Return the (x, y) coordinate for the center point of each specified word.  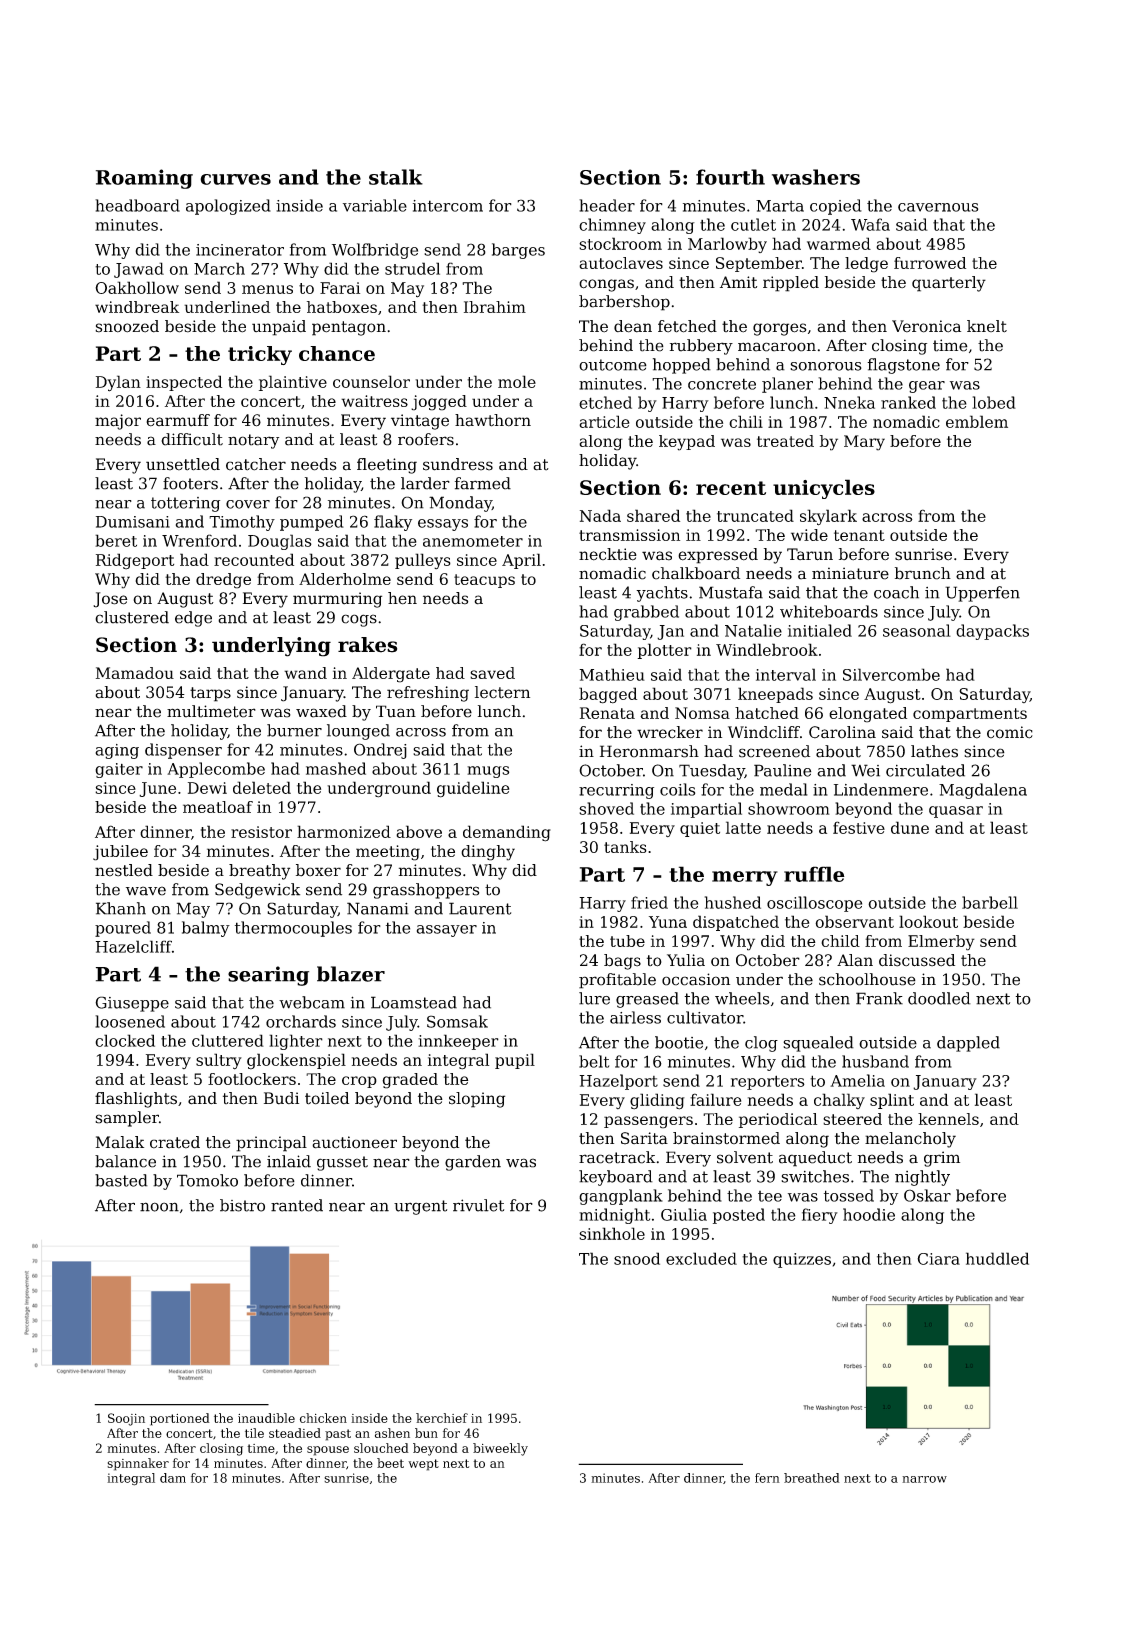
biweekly (500, 1449)
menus (267, 289)
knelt (987, 326)
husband (875, 1061)
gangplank (621, 1197)
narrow (924, 1479)
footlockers (252, 1079)
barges (518, 251)
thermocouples (293, 929)
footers (190, 483)
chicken (323, 1418)
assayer (447, 931)
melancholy (910, 1140)
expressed (718, 556)
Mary (864, 443)
